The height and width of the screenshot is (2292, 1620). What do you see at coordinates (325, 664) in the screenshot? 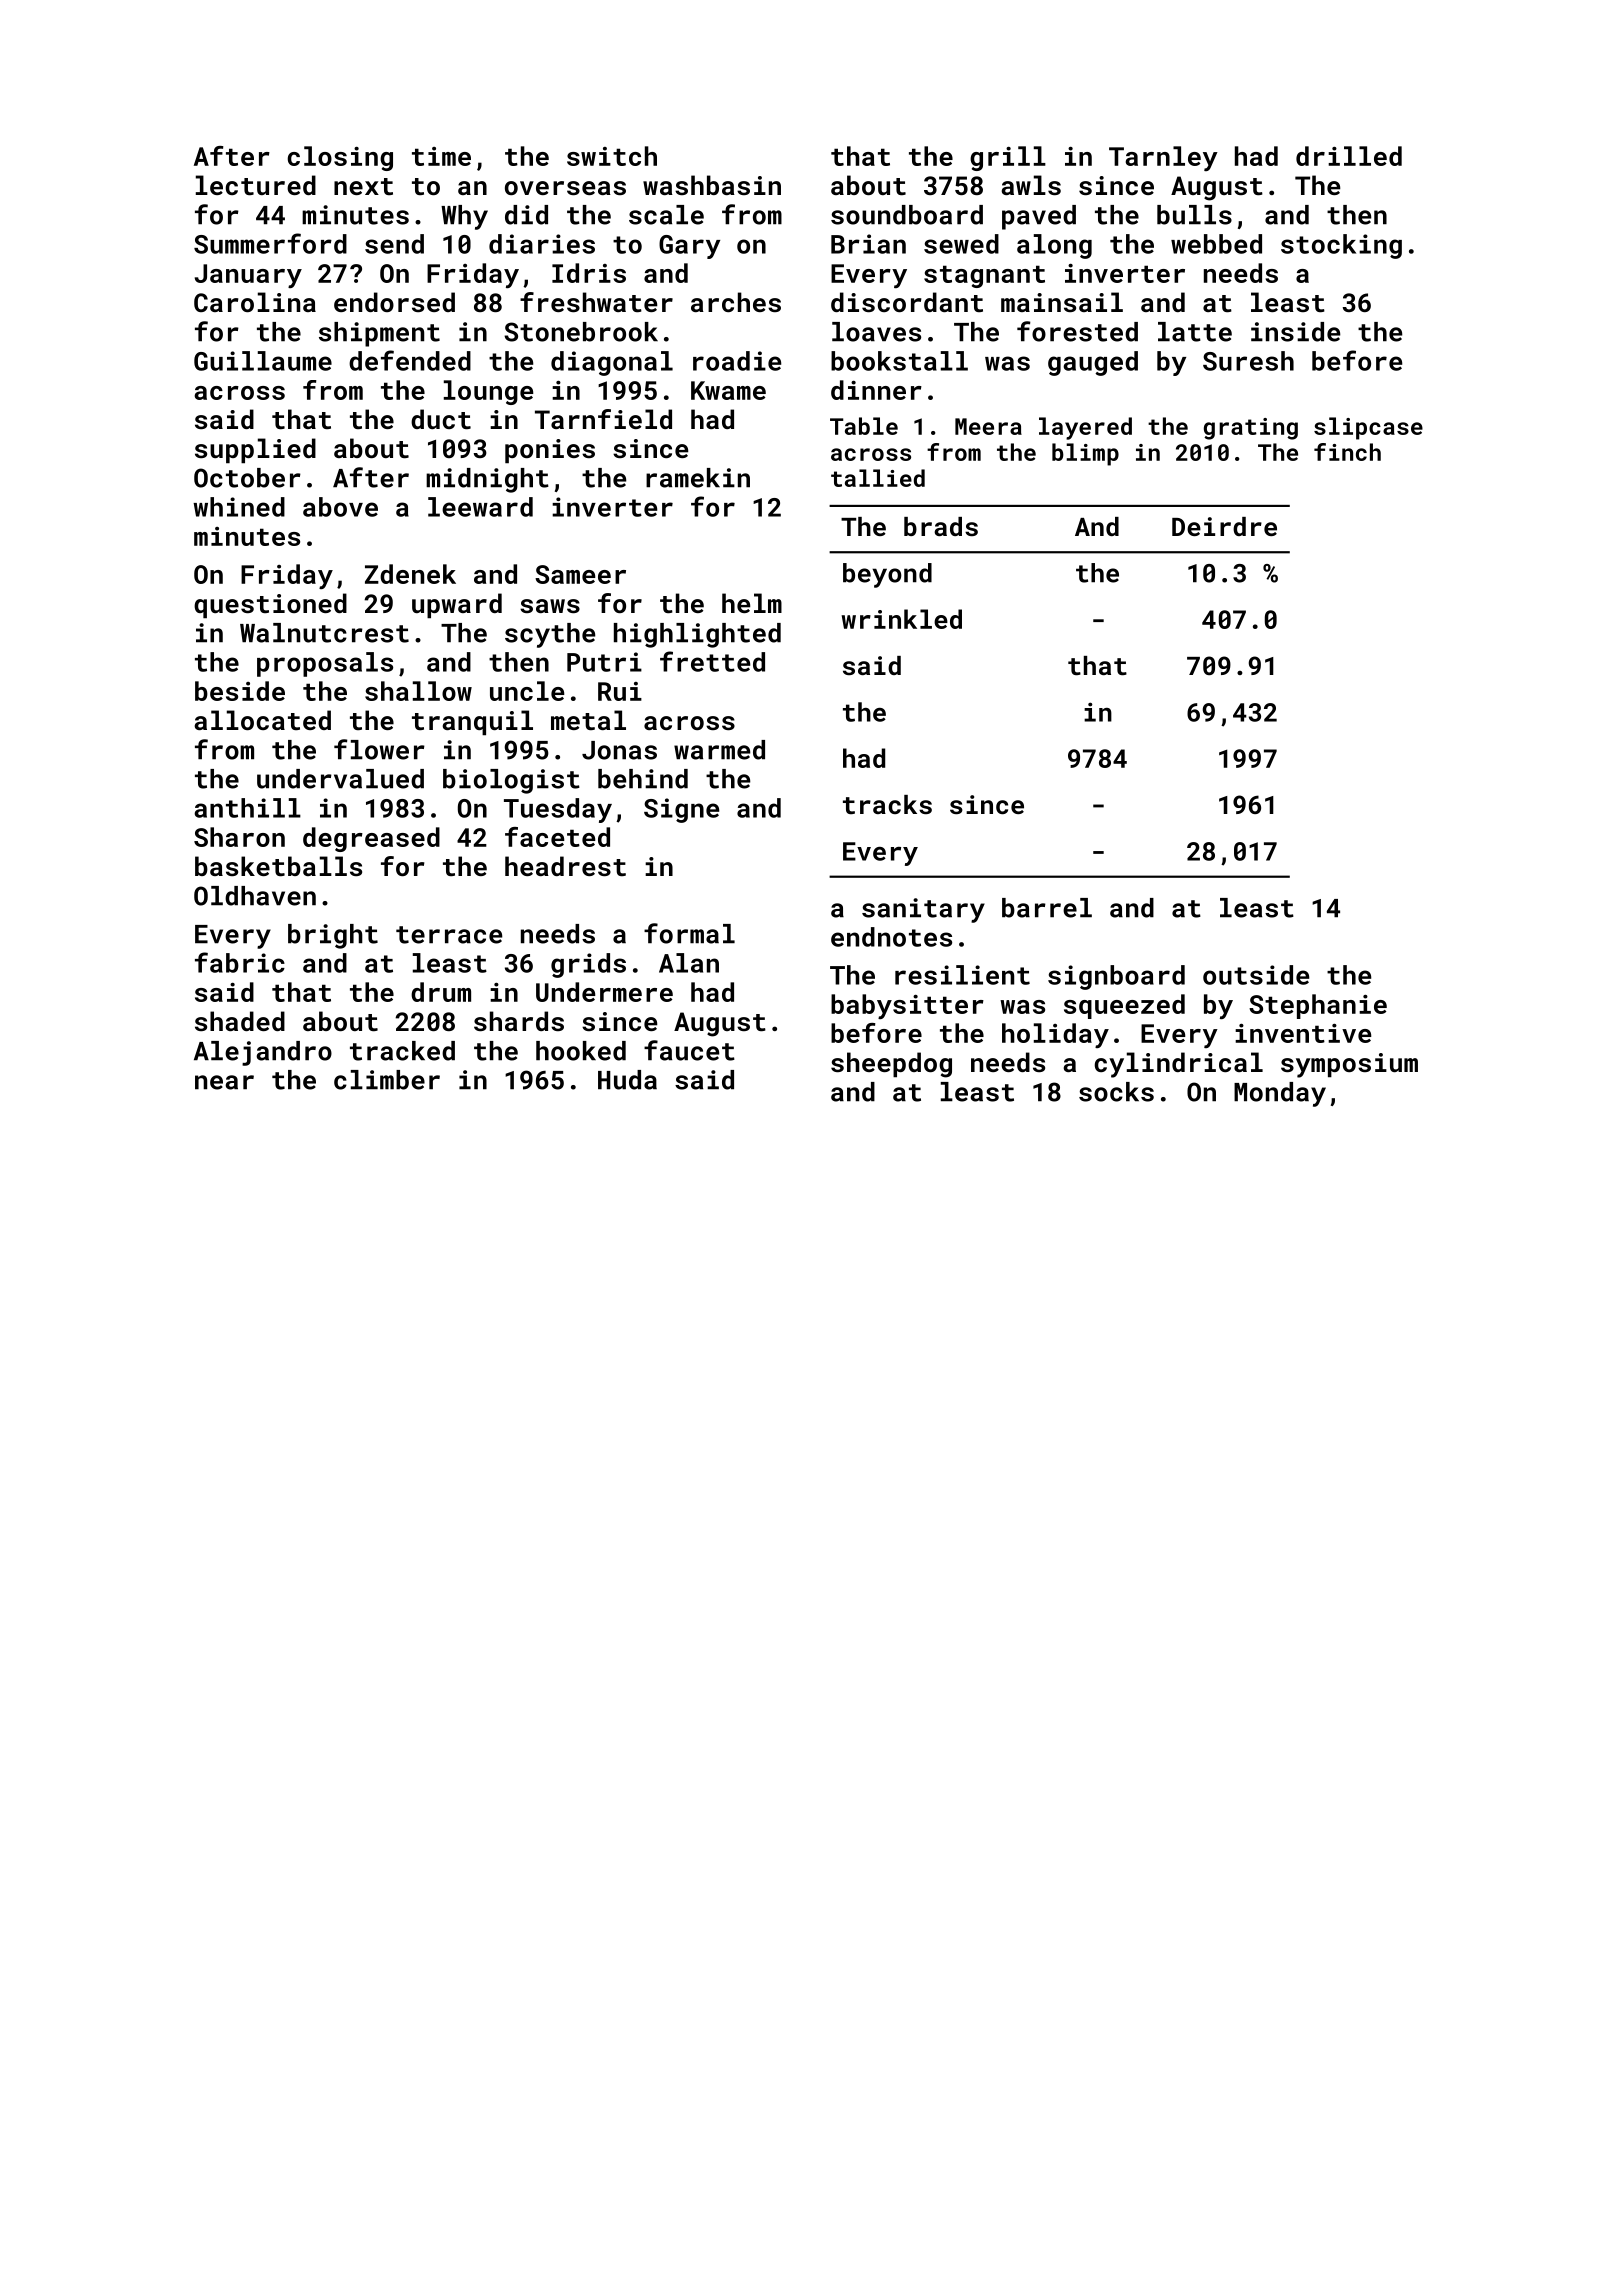
I see `proposals` at bounding box center [325, 664].
